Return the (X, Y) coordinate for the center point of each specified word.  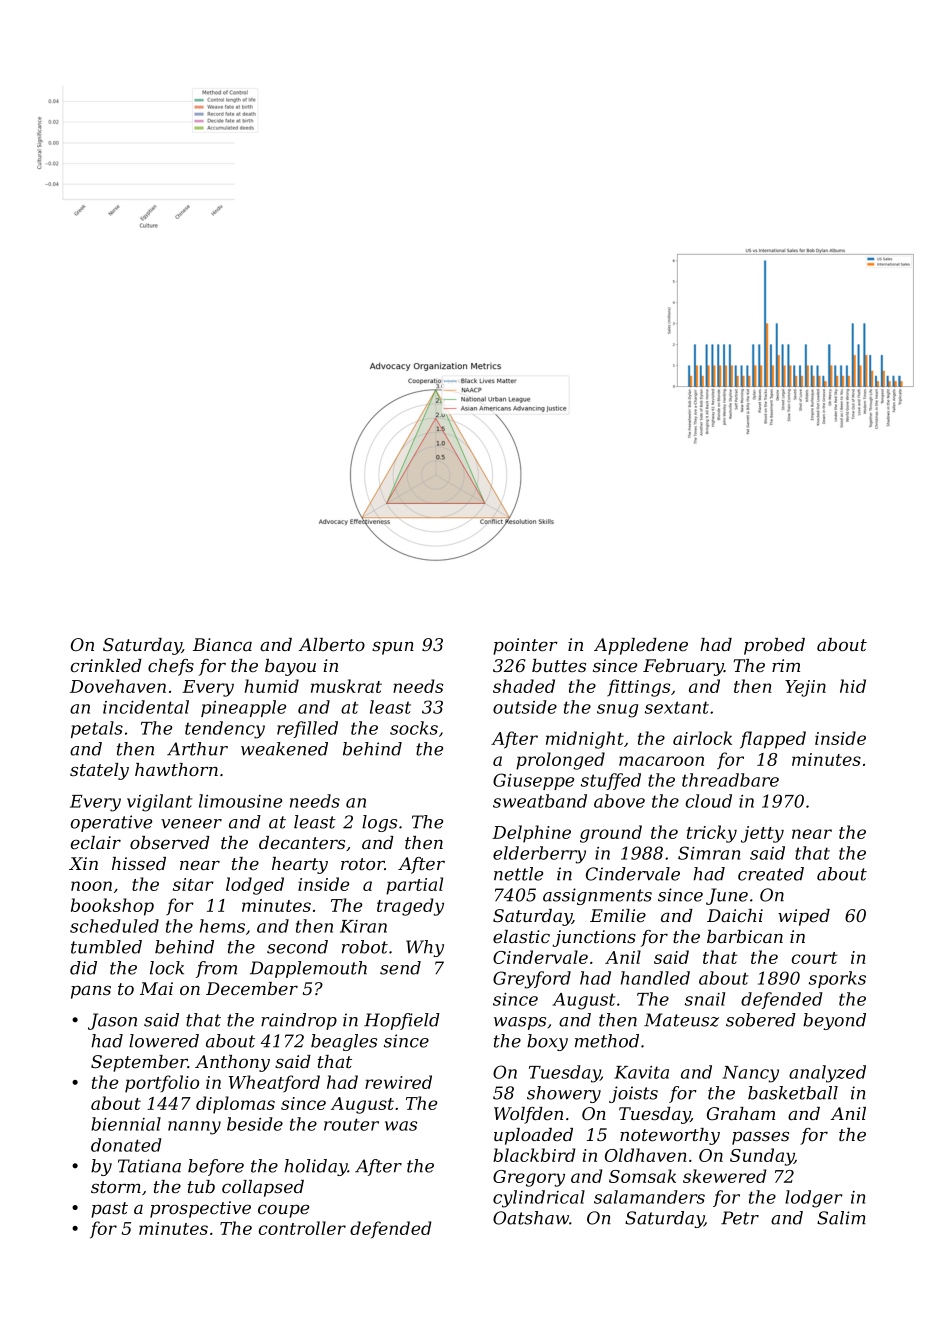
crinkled (106, 665)
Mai (156, 988)
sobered (761, 1020)
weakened (284, 749)
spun (393, 648)
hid (853, 686)
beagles (344, 1042)
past (109, 1210)
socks (414, 728)
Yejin (805, 688)
